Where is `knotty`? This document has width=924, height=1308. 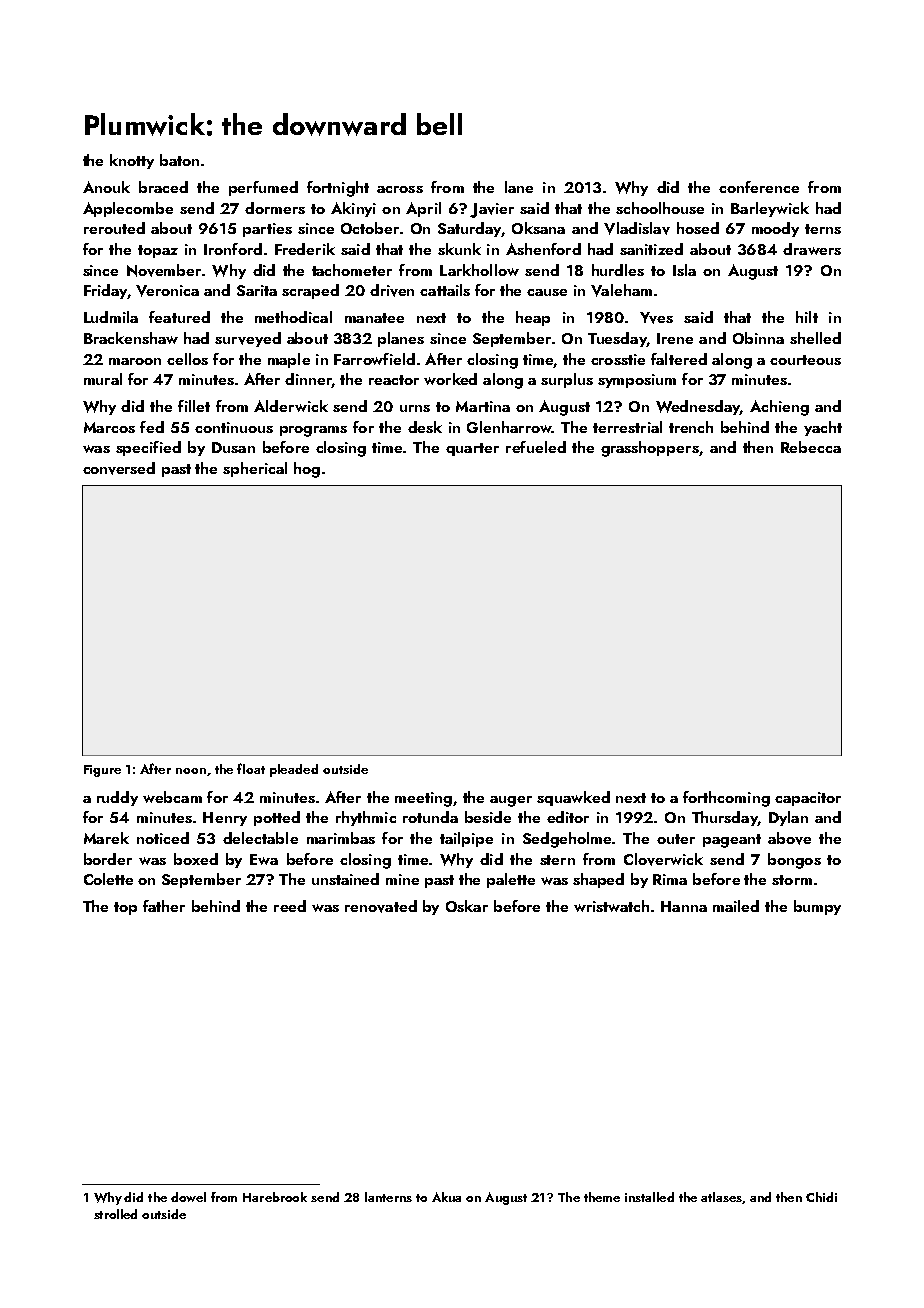 knotty is located at coordinates (132, 161).
